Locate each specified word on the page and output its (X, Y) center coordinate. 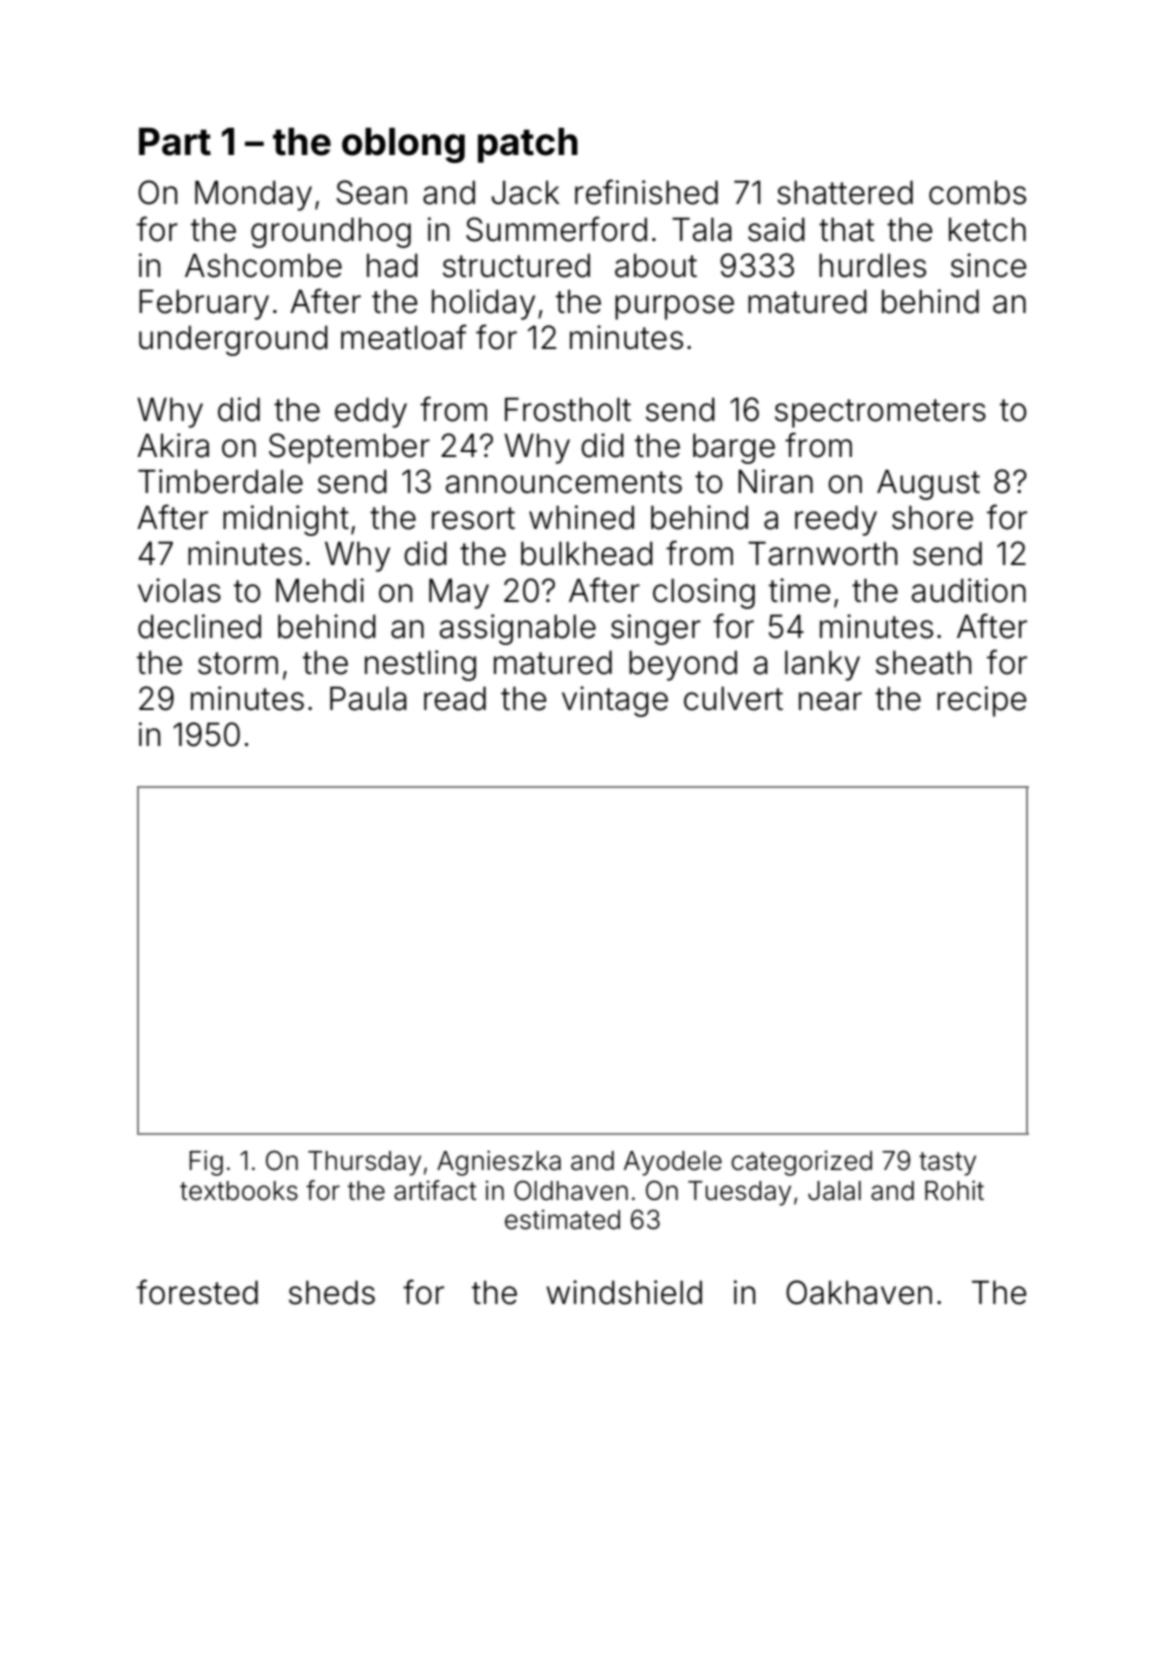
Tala (702, 229)
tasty (947, 1164)
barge (734, 448)
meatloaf (404, 337)
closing (704, 593)
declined (199, 626)
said (776, 229)
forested (197, 1292)
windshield (624, 1292)
